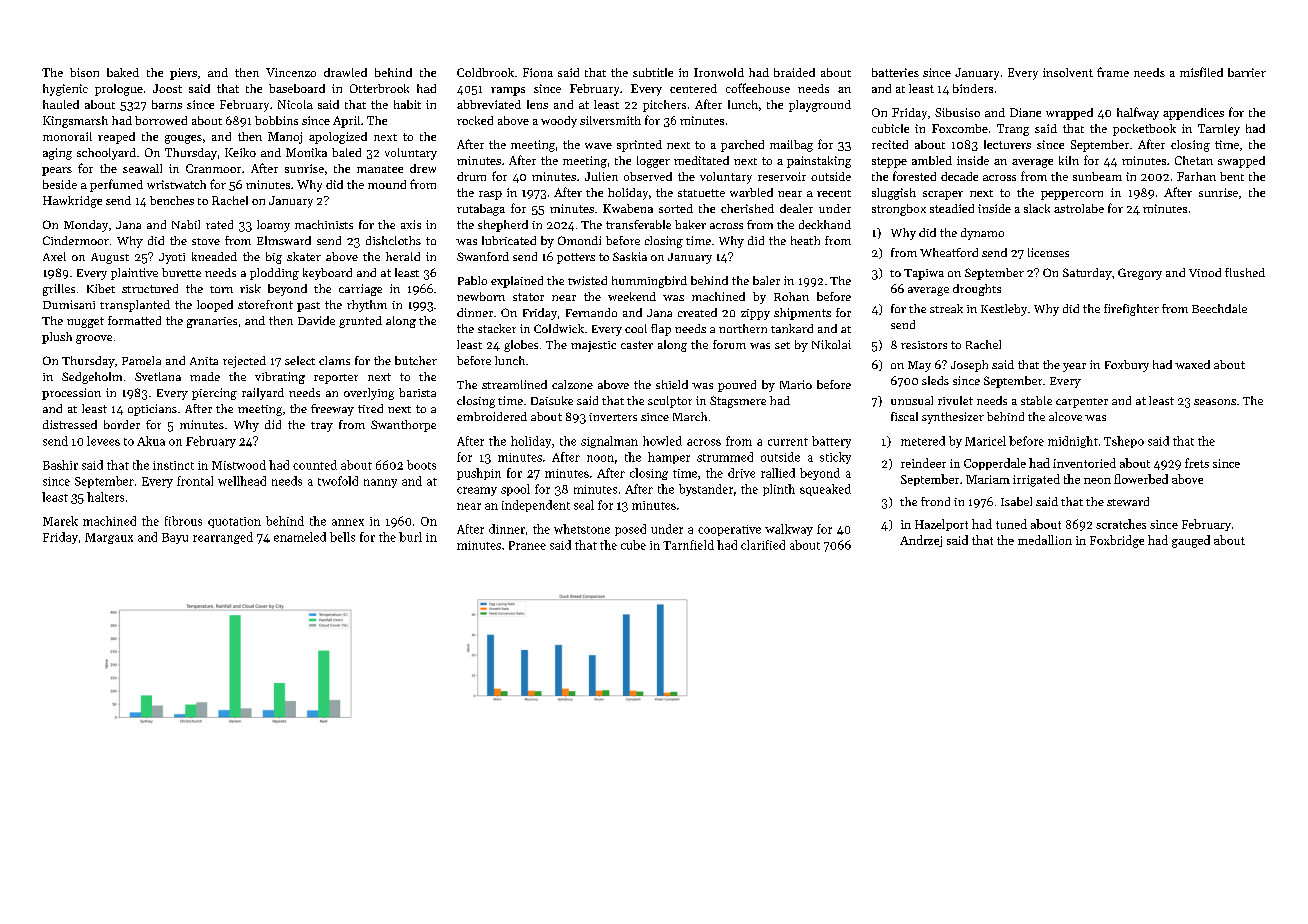 Image resolution: width=1308 pixels, height=924 pixels. Describe the element at coordinates (794, 72) in the screenshot. I see `braided` at that location.
